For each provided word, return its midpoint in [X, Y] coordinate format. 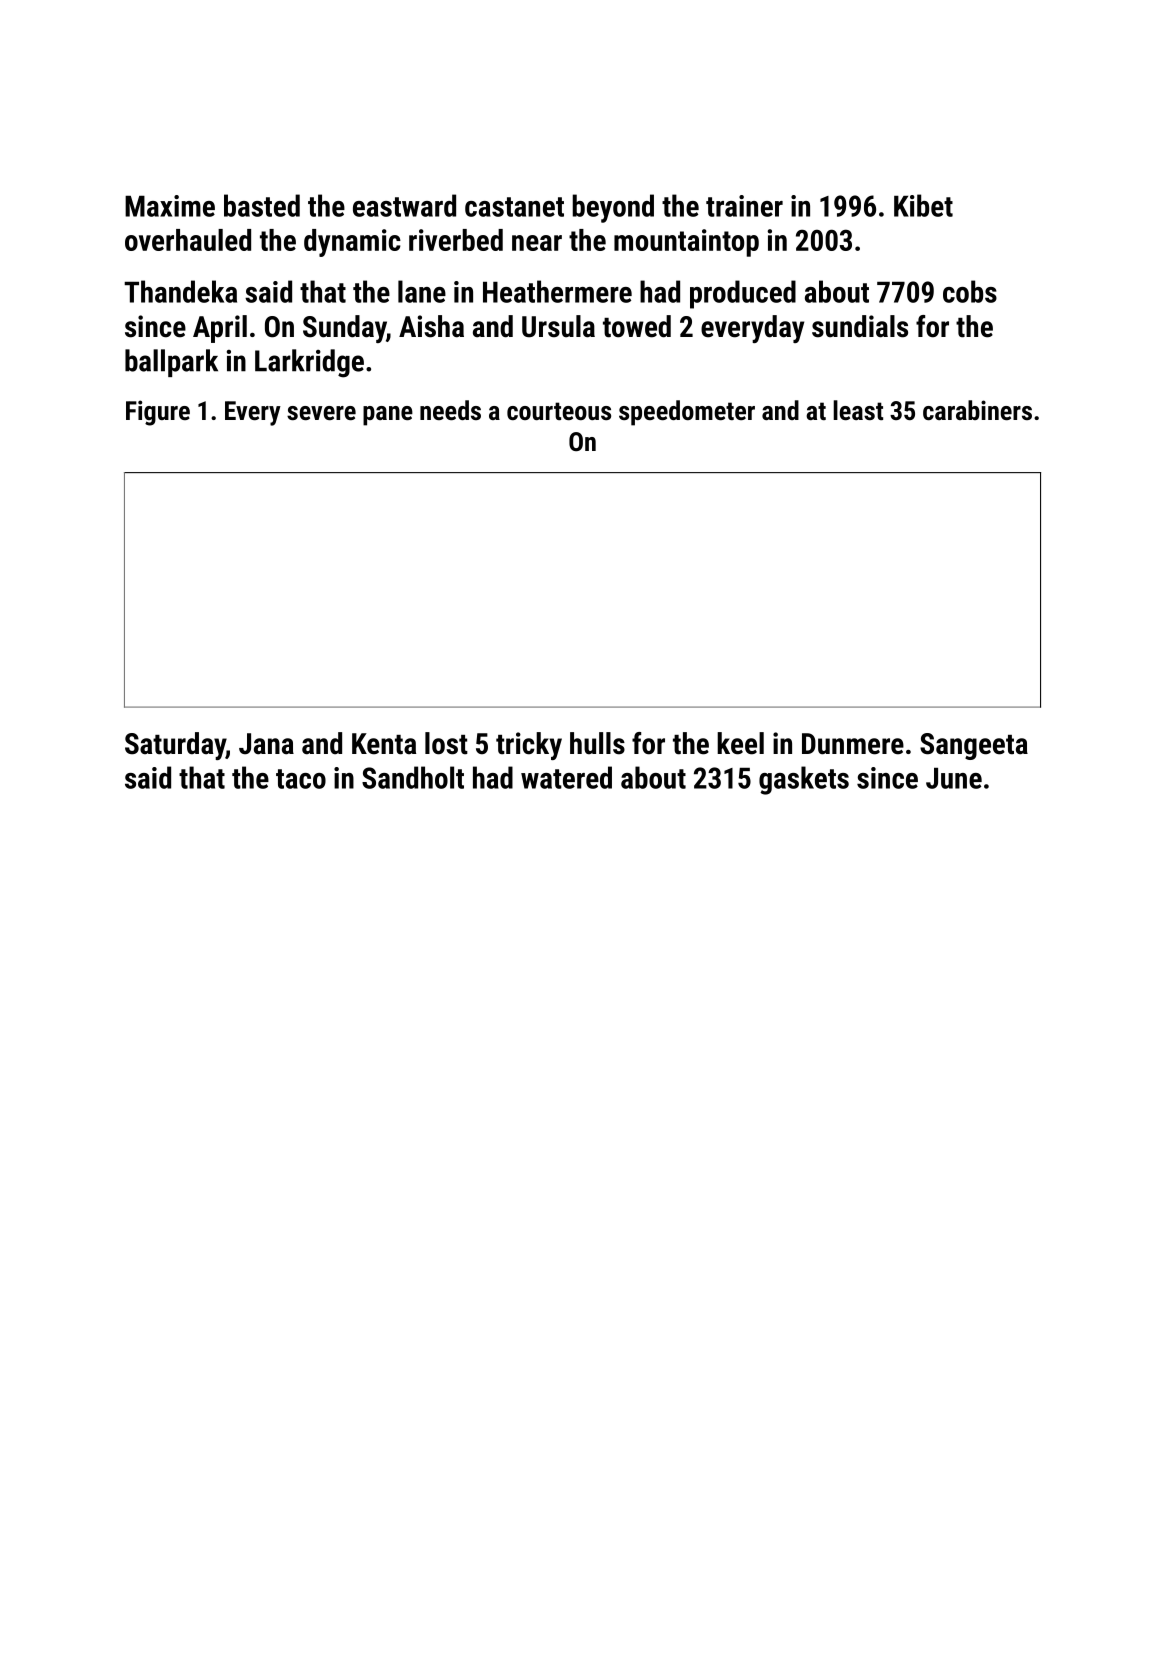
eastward [404, 205]
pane [388, 416]
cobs [970, 291]
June [954, 778]
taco [301, 779]
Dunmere [853, 744]
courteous [559, 411]
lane [422, 291]
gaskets [804, 780]
